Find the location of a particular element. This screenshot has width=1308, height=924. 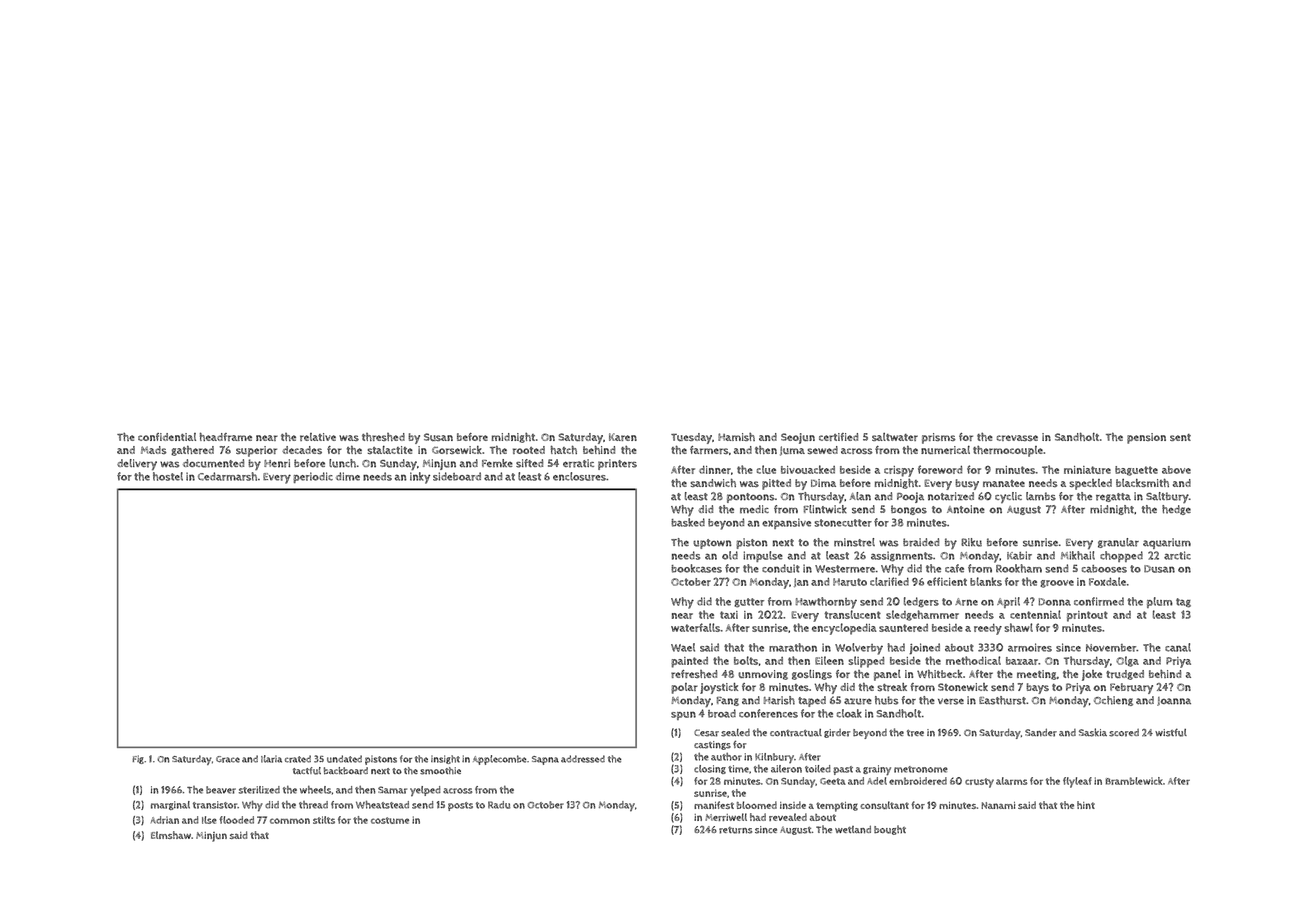

hint is located at coordinates (1086, 805).
